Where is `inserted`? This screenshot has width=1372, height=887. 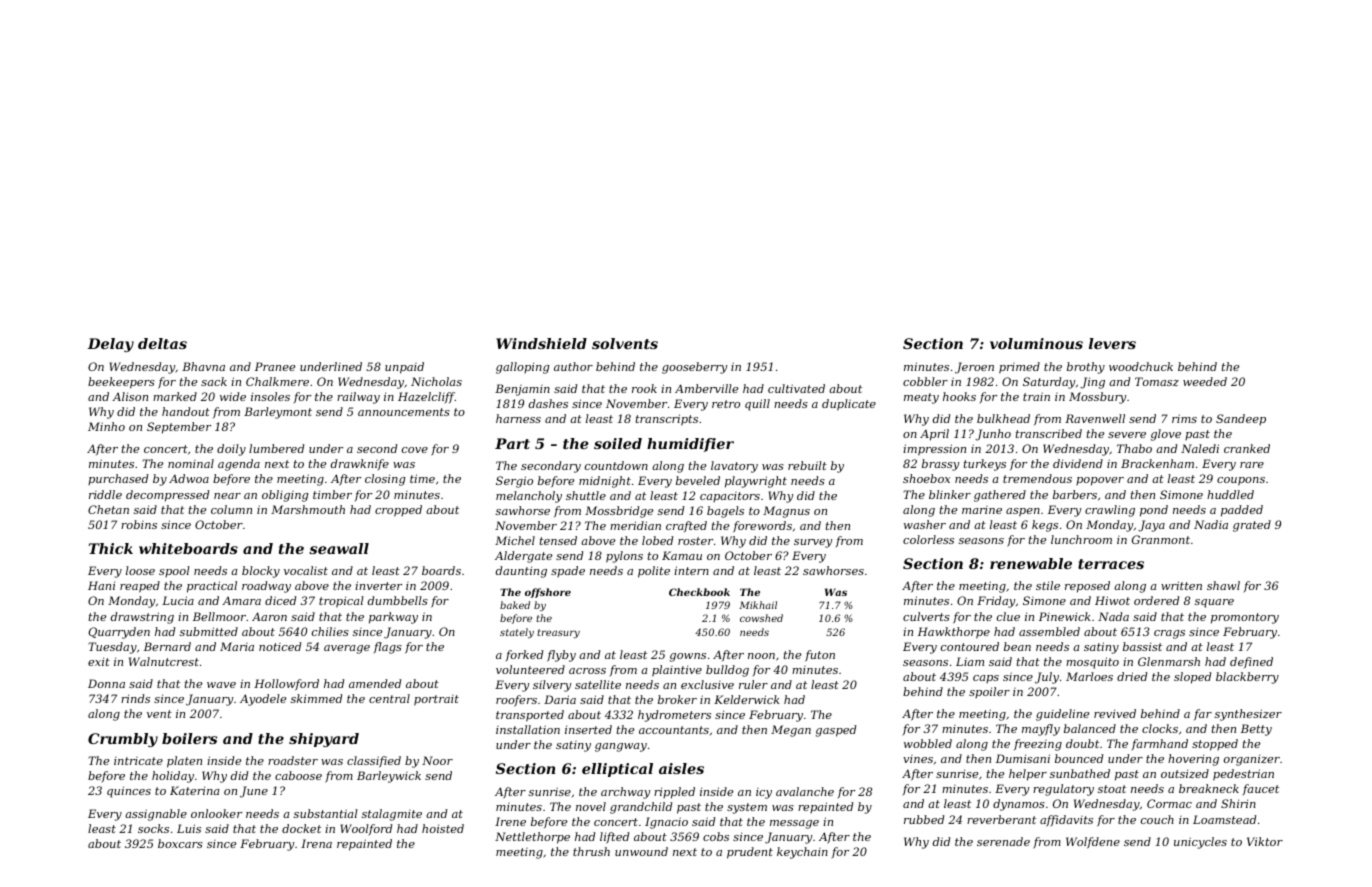 inserted is located at coordinates (588, 729).
